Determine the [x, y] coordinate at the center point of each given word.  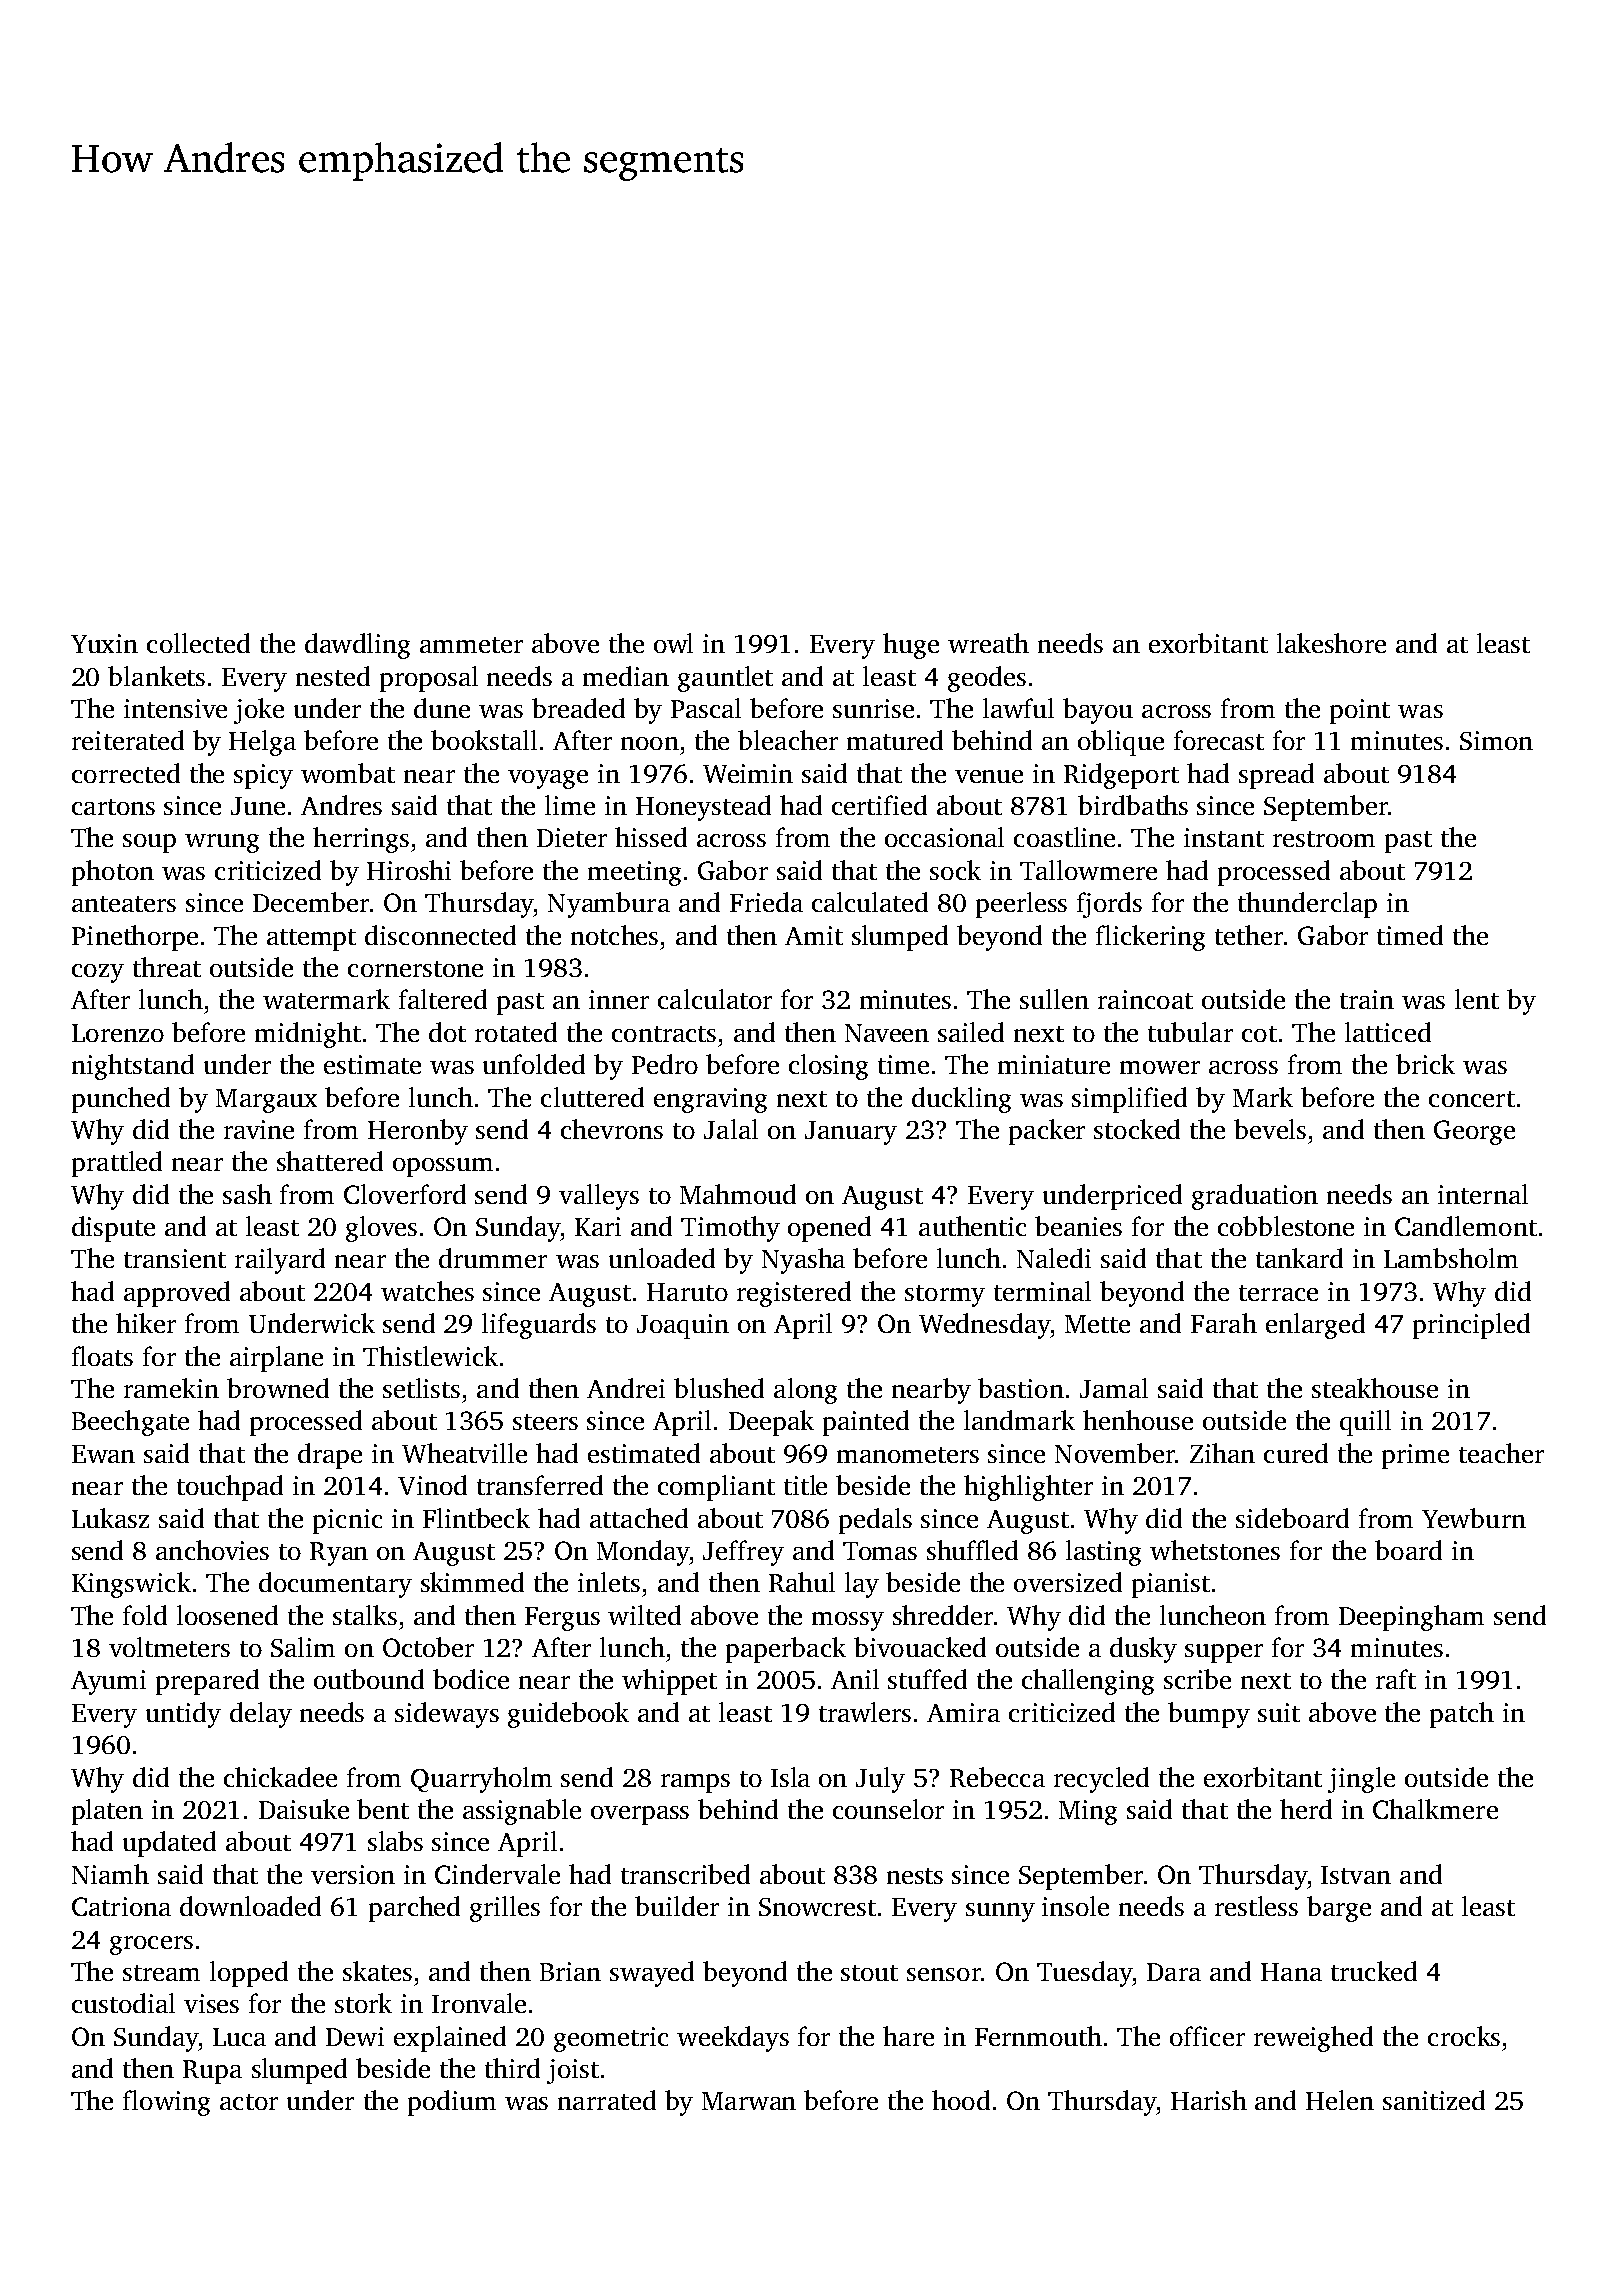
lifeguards [539, 1326]
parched [414, 1909]
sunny [1000, 1912]
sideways [447, 1715]
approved [177, 1294]
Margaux [266, 1101]
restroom [1324, 839]
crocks [1464, 2036]
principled [1471, 1326]
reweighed [1313, 2039]
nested [333, 676]
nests [915, 1876]
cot [1259, 1034]
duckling [961, 1100]
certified [879, 805]
